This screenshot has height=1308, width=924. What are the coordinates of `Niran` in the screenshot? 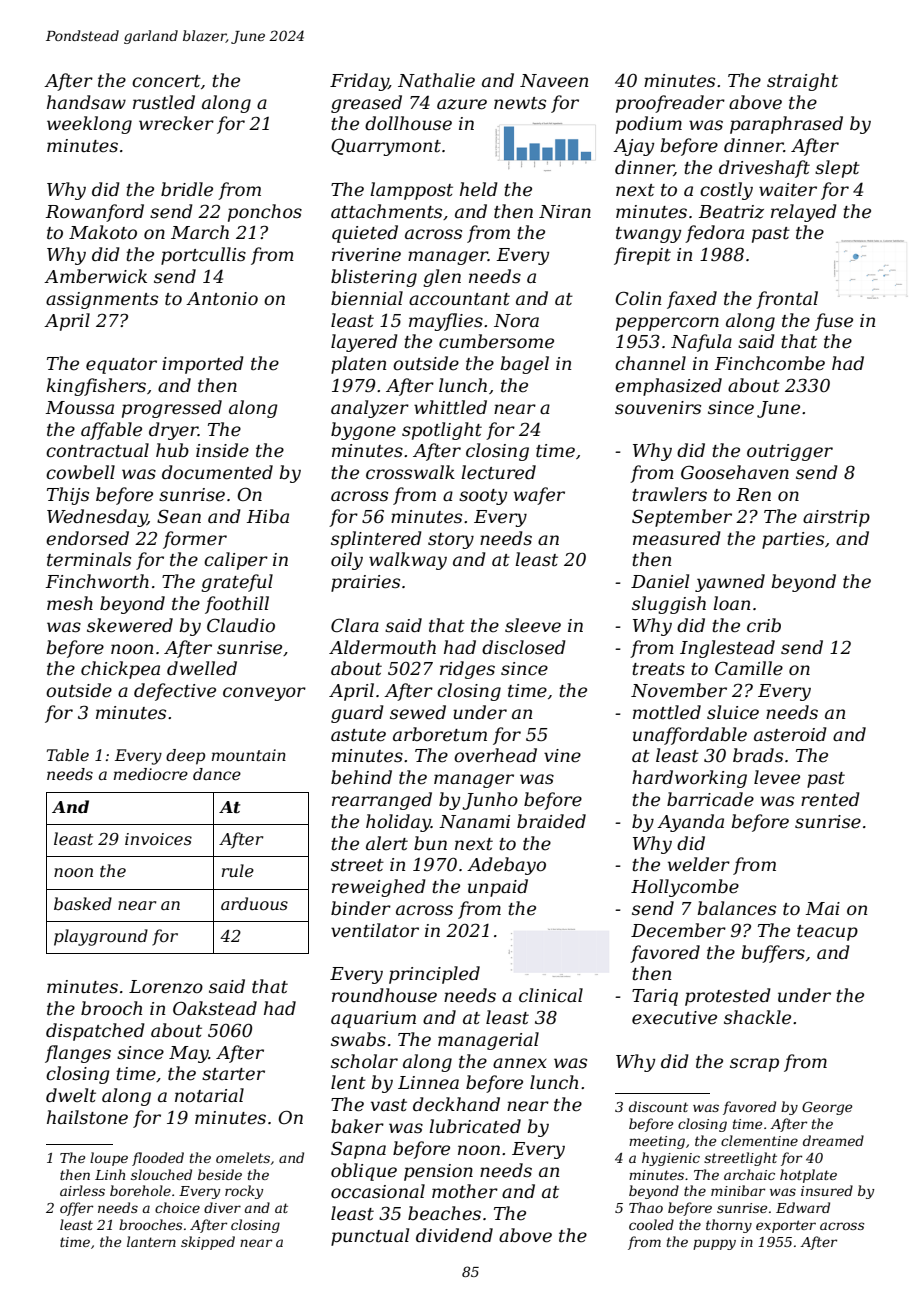 It's located at (565, 211).
